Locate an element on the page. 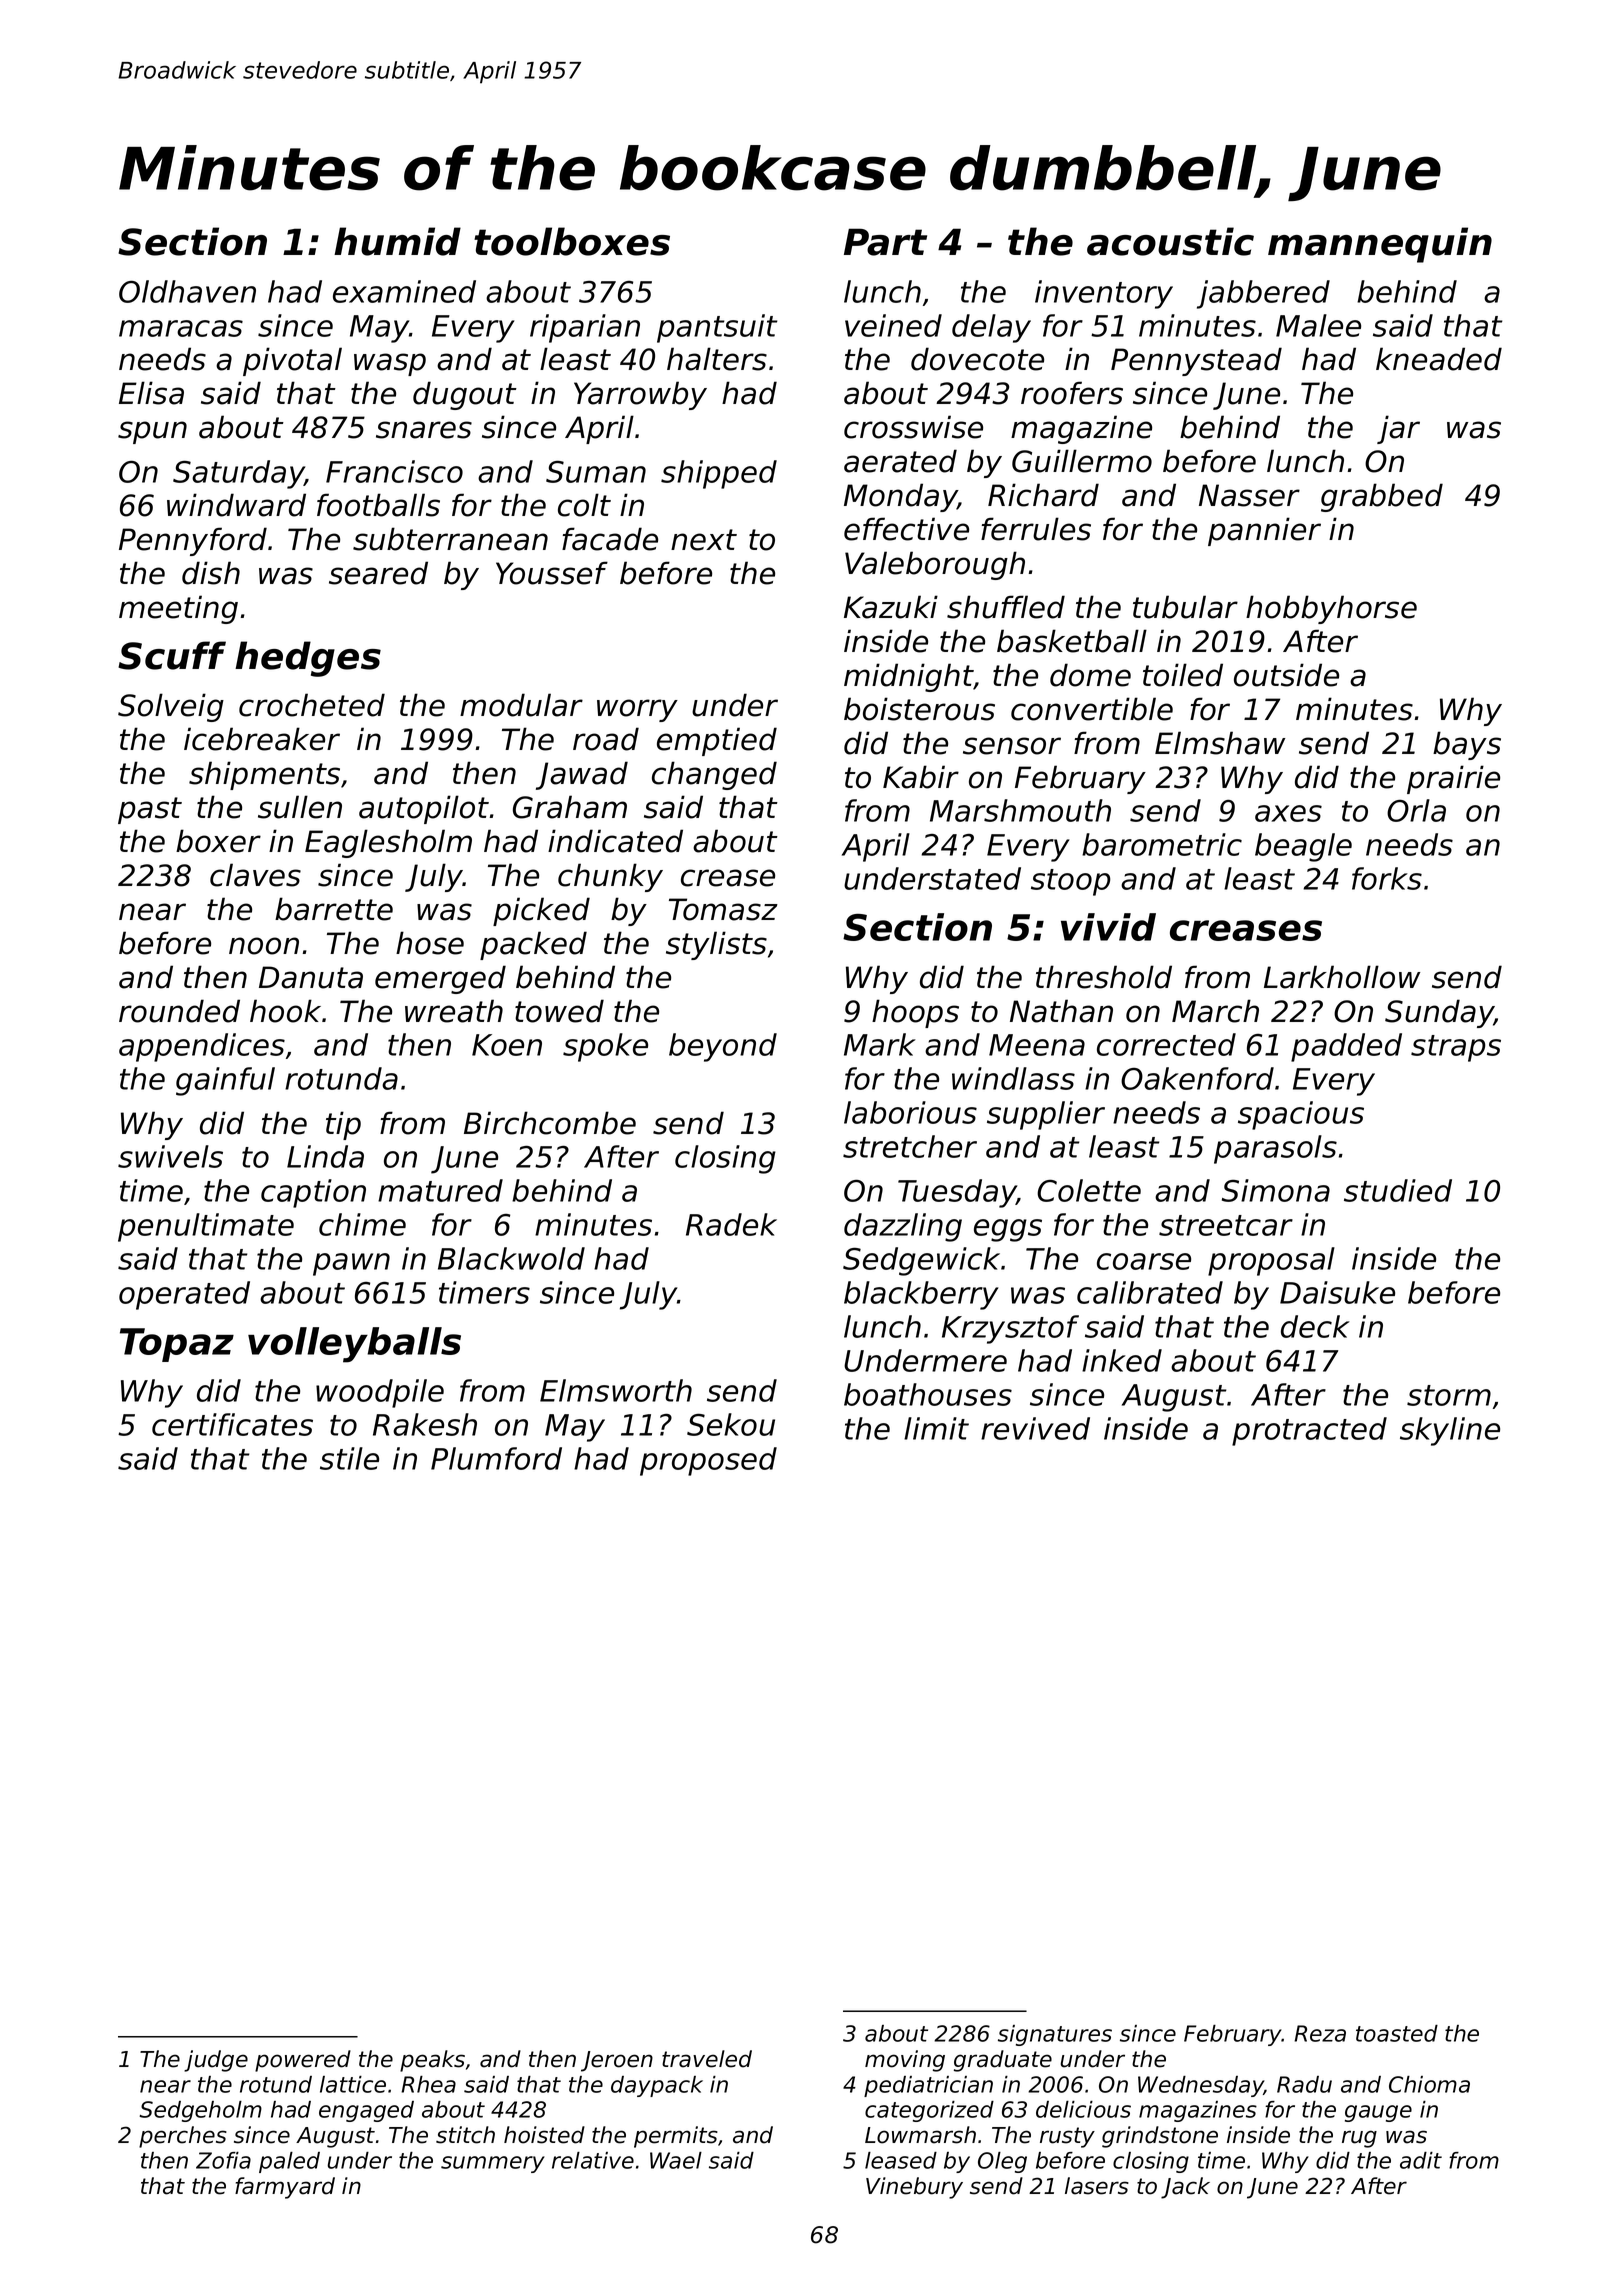  Vinebury is located at coordinates (914, 2188).
